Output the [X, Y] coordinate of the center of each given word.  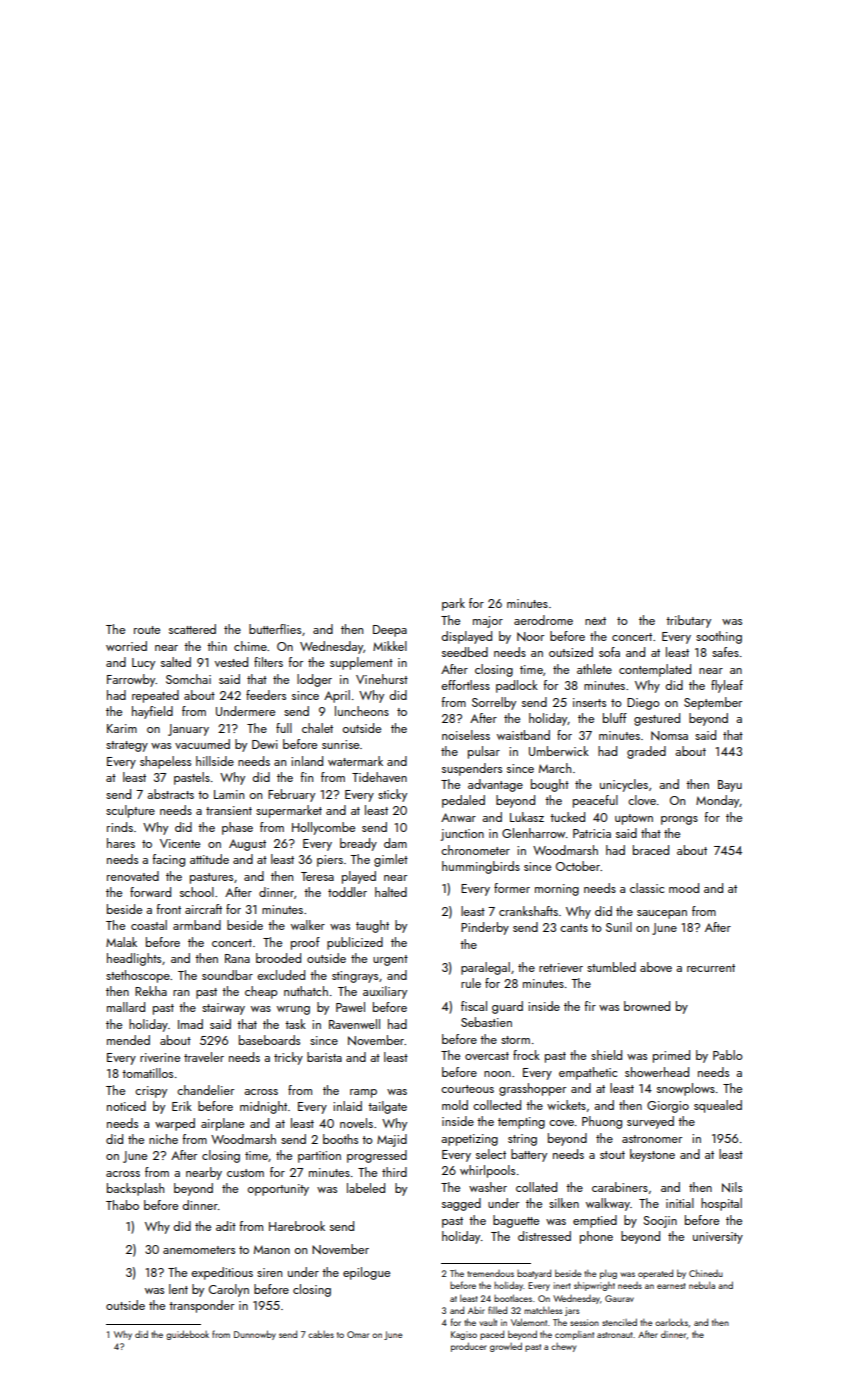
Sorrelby [494, 703]
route [147, 630]
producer [469, 1347]
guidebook [187, 1335]
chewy [563, 1347]
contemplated [655, 670]
